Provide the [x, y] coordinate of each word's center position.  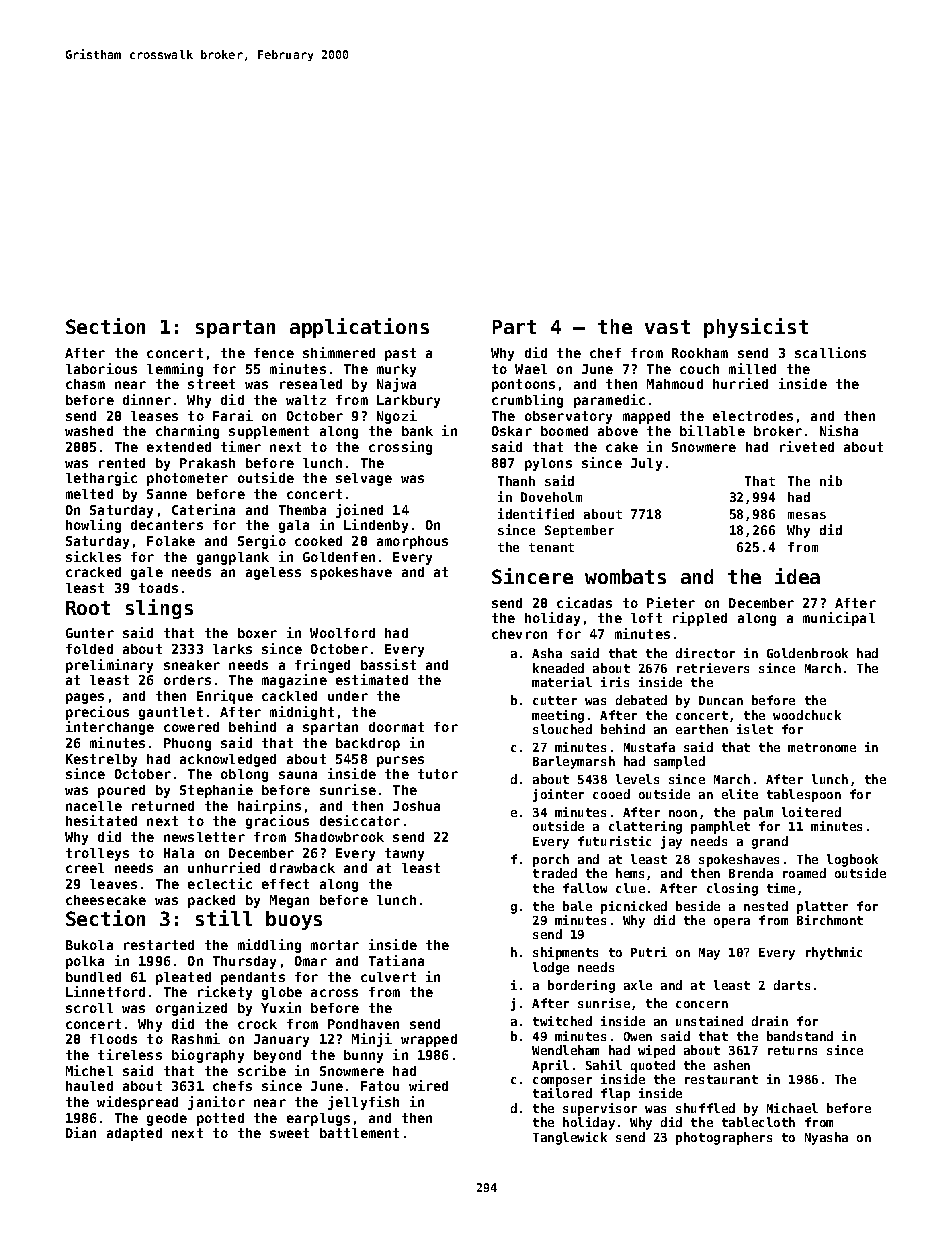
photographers [724, 1138]
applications [359, 328]
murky [396, 370]
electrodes [753, 416]
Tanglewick [570, 1138]
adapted [134, 1134]
